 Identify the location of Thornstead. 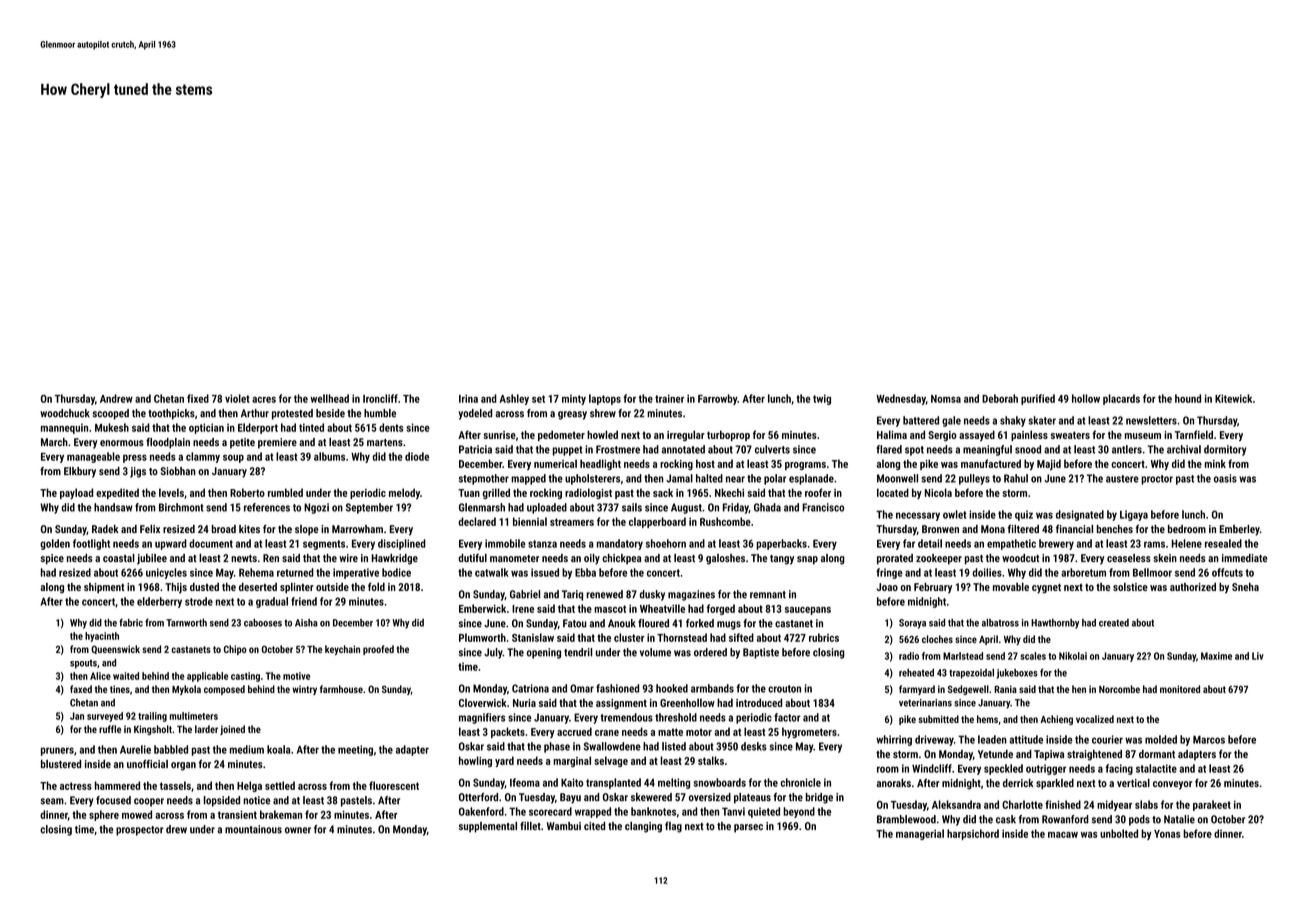
(682, 637).
